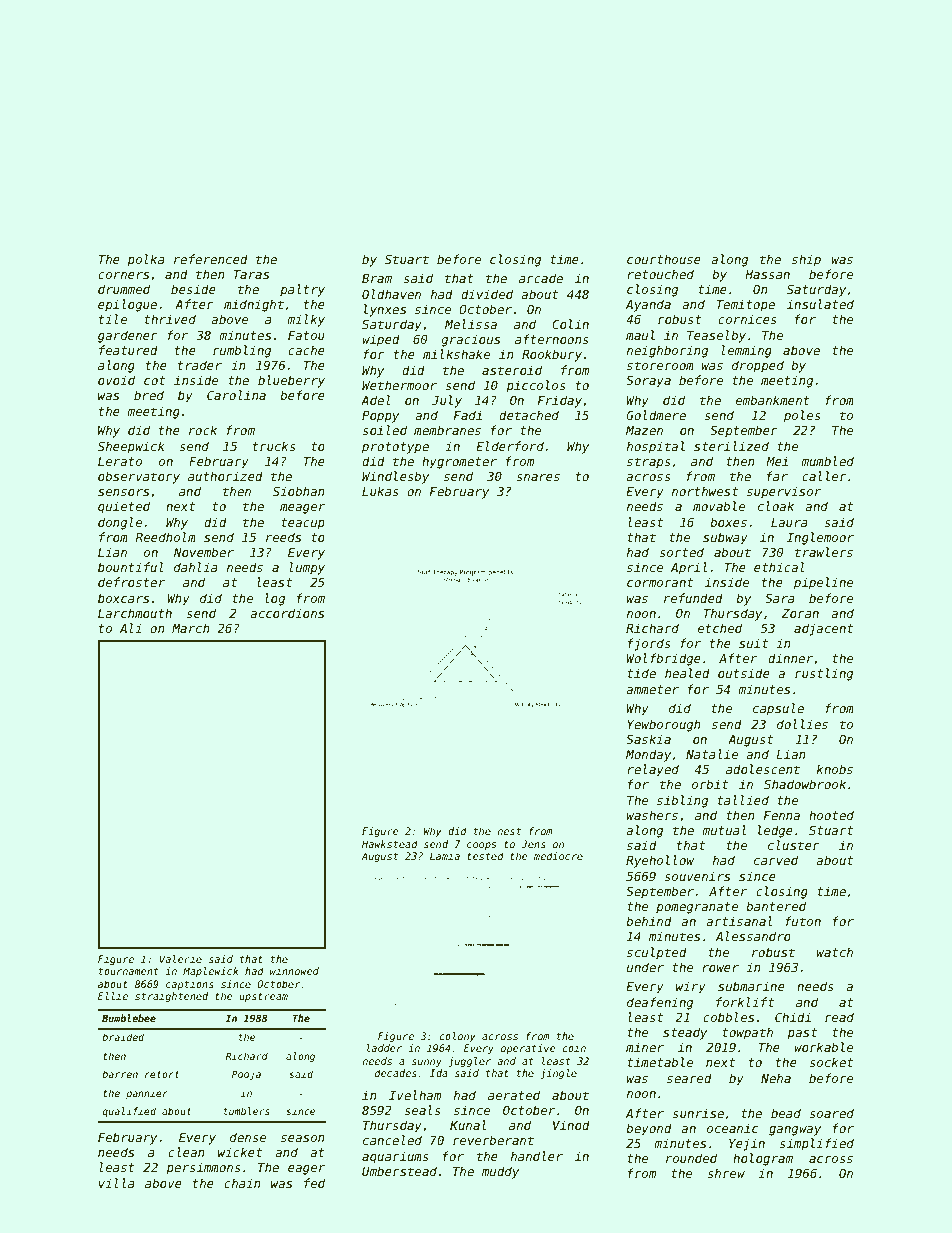 The width and height of the screenshot is (952, 1233). I want to click on accordions, so click(287, 613).
